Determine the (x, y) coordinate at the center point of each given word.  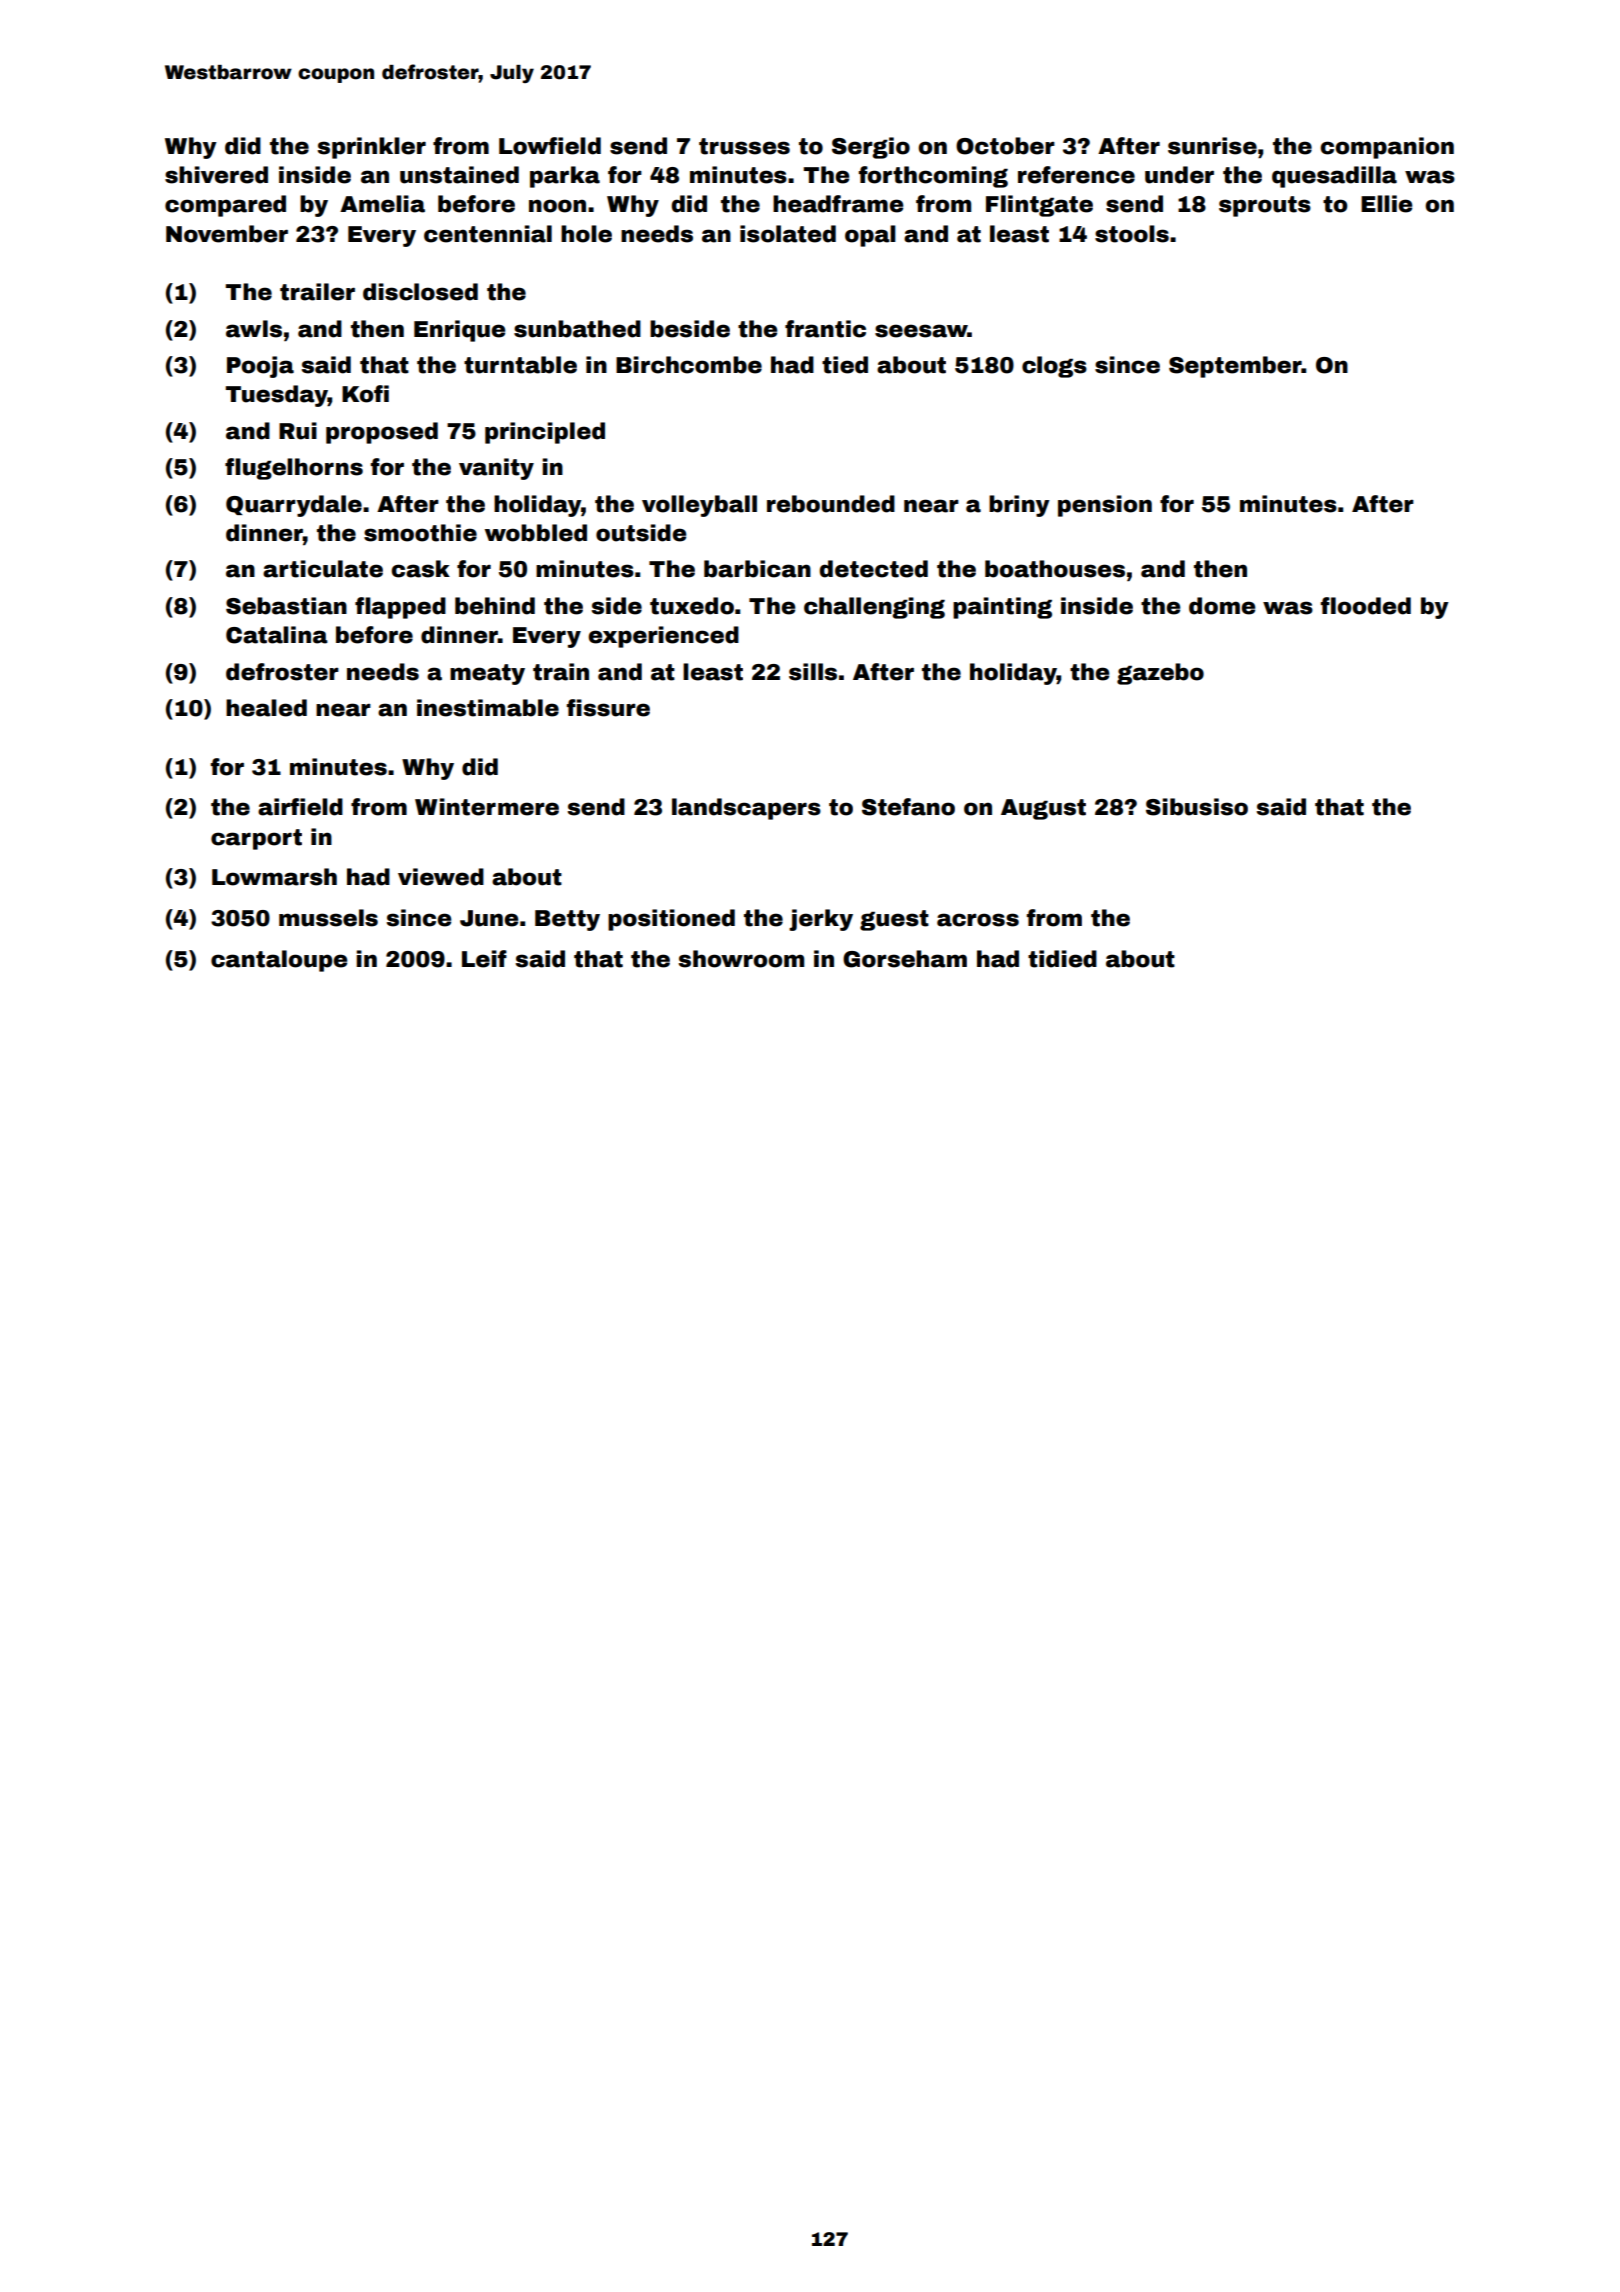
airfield (300, 807)
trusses (744, 146)
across (978, 920)
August (1043, 809)
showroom (741, 959)
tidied (1062, 959)
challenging (874, 608)
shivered (216, 175)
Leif (484, 959)
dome (1222, 606)
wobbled (536, 533)
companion (1387, 148)
